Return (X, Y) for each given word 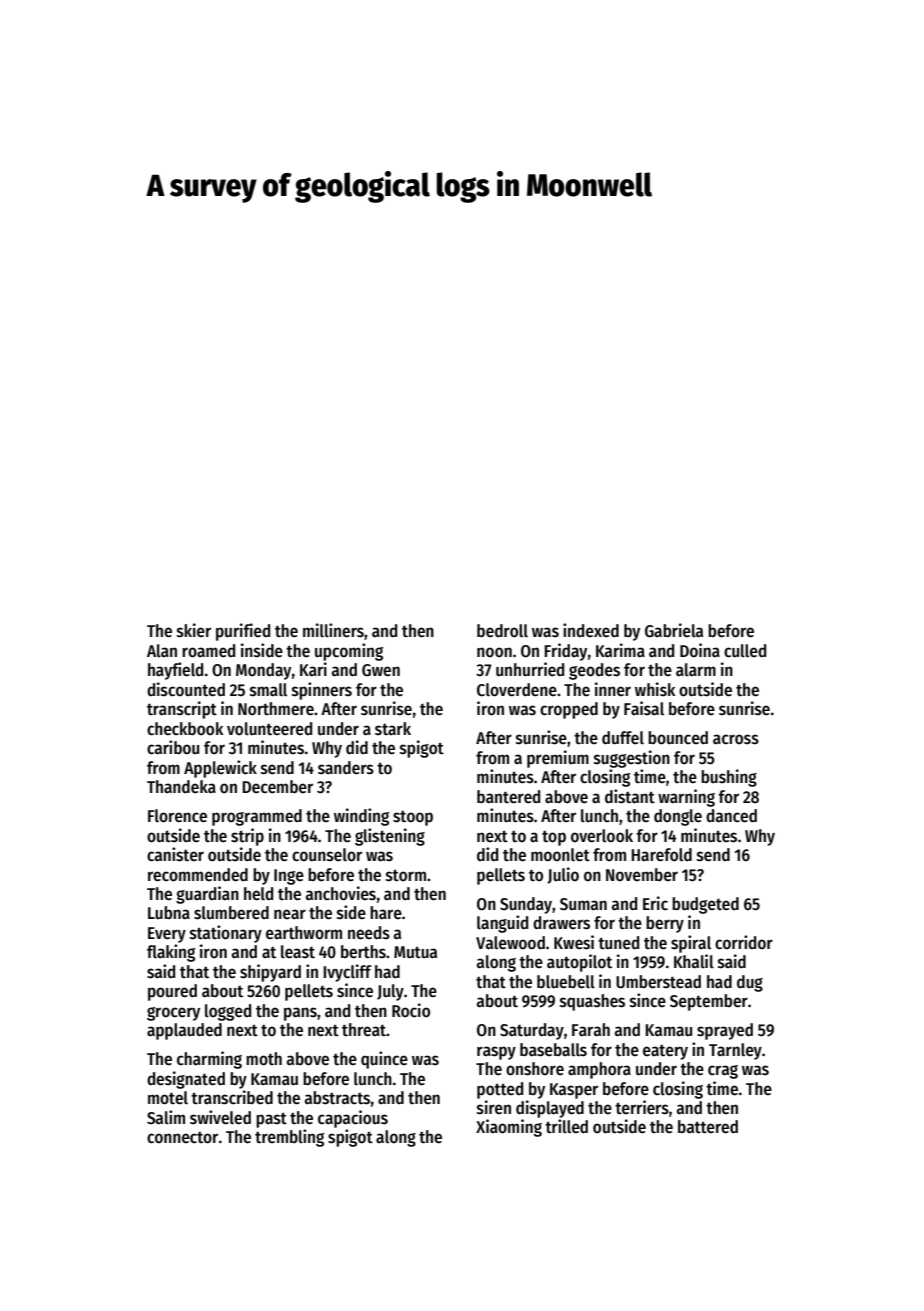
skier (194, 630)
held (258, 894)
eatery (665, 1052)
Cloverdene (517, 690)
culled (745, 651)
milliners (333, 630)
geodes (594, 671)
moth (264, 1059)
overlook (602, 836)
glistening (390, 837)
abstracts (337, 1098)
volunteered (269, 729)
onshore (535, 1069)
